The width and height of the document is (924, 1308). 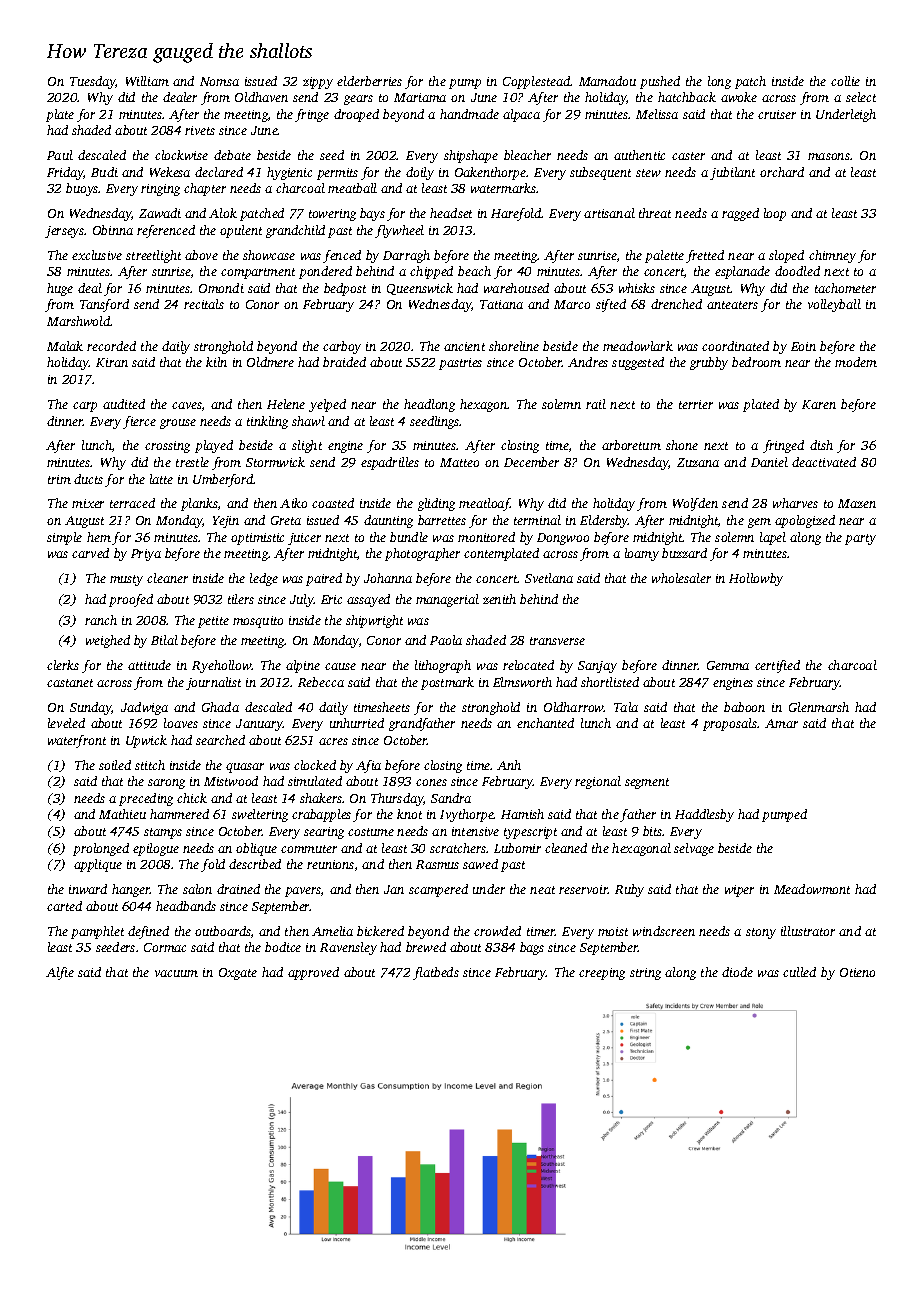 I want to click on defined, so click(x=148, y=932).
